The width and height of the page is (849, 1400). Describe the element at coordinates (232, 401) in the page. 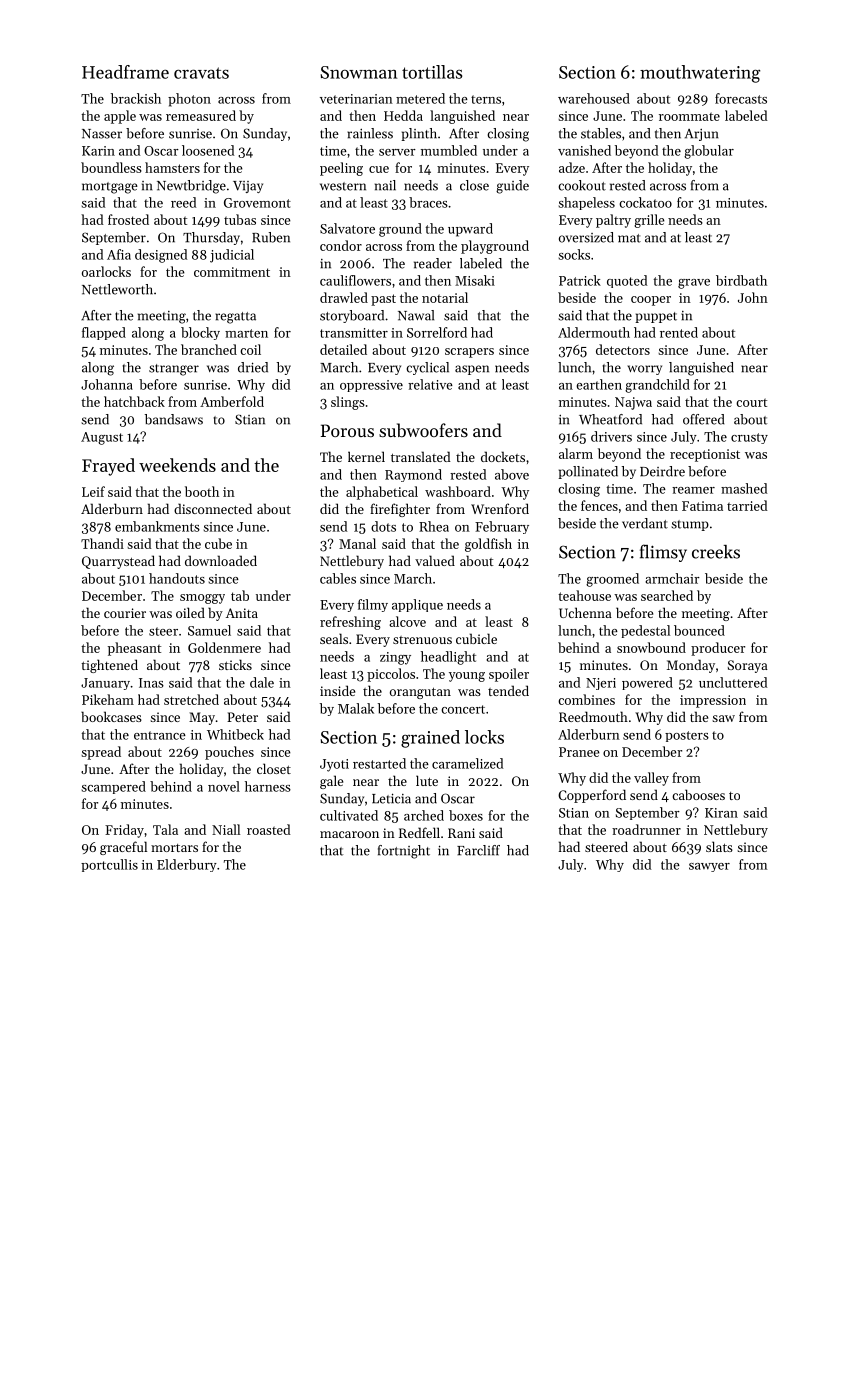

I see `Amberfold` at that location.
